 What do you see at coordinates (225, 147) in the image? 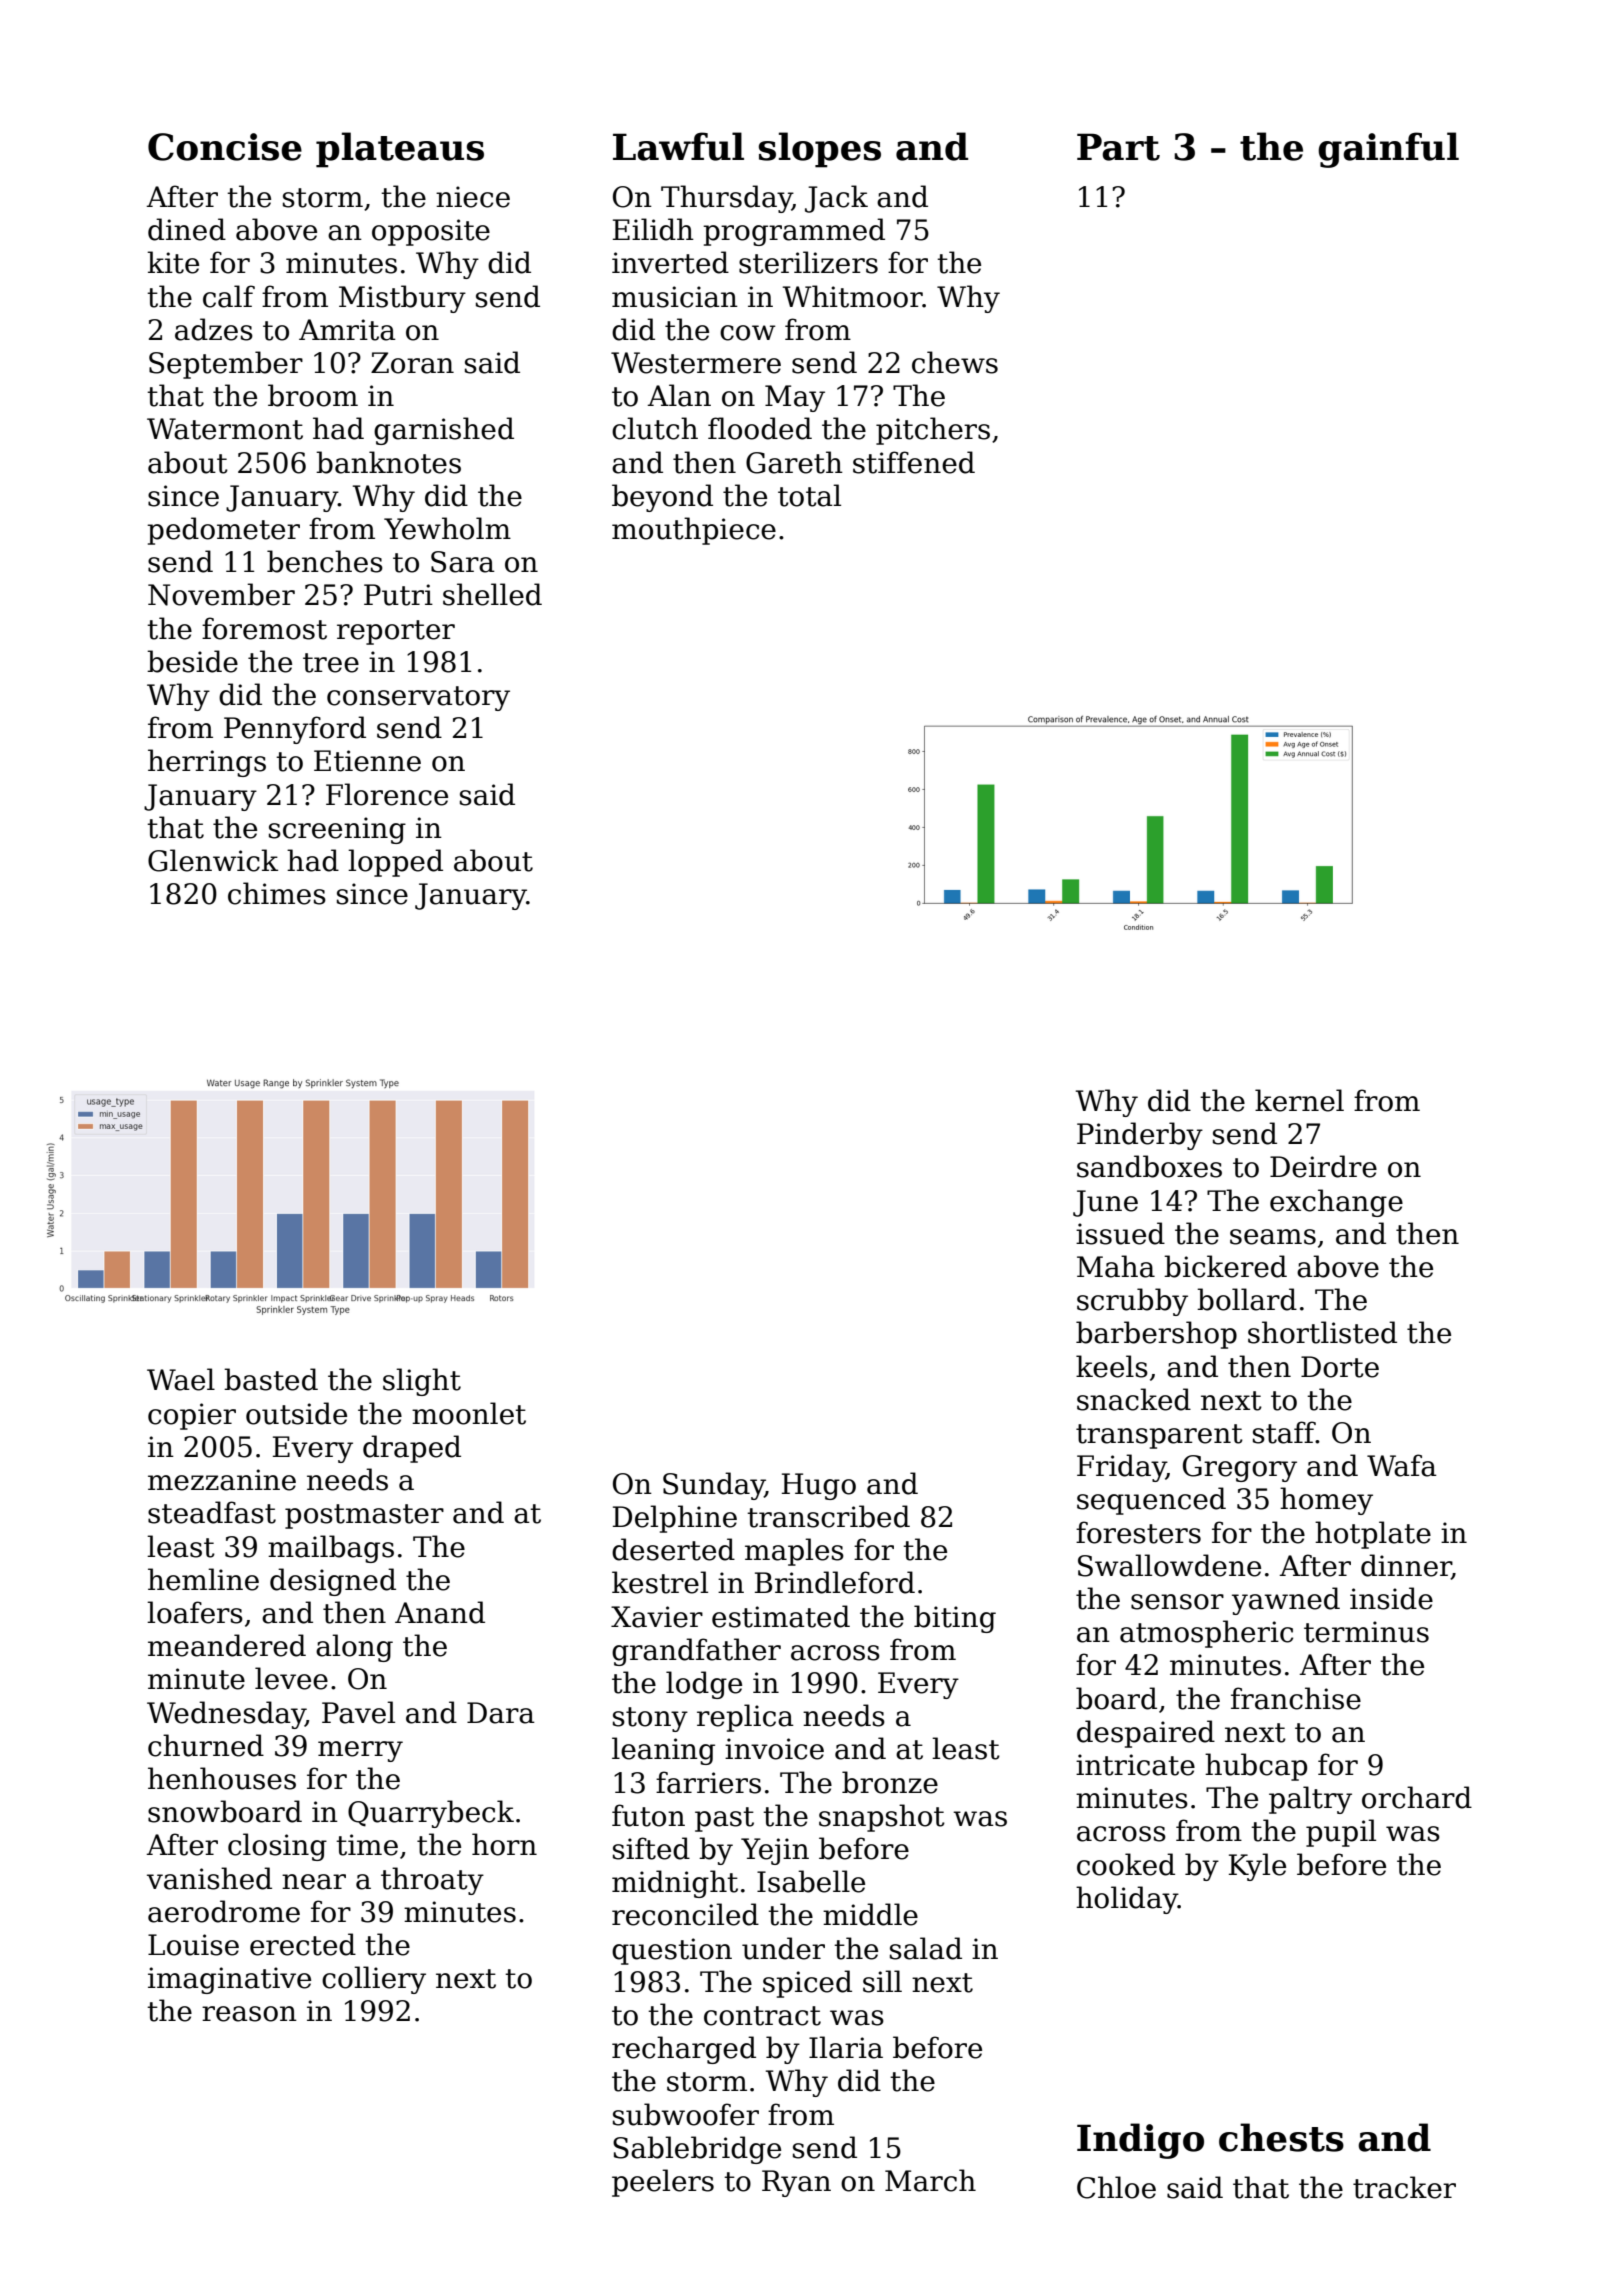
I see `Concise` at bounding box center [225, 147].
